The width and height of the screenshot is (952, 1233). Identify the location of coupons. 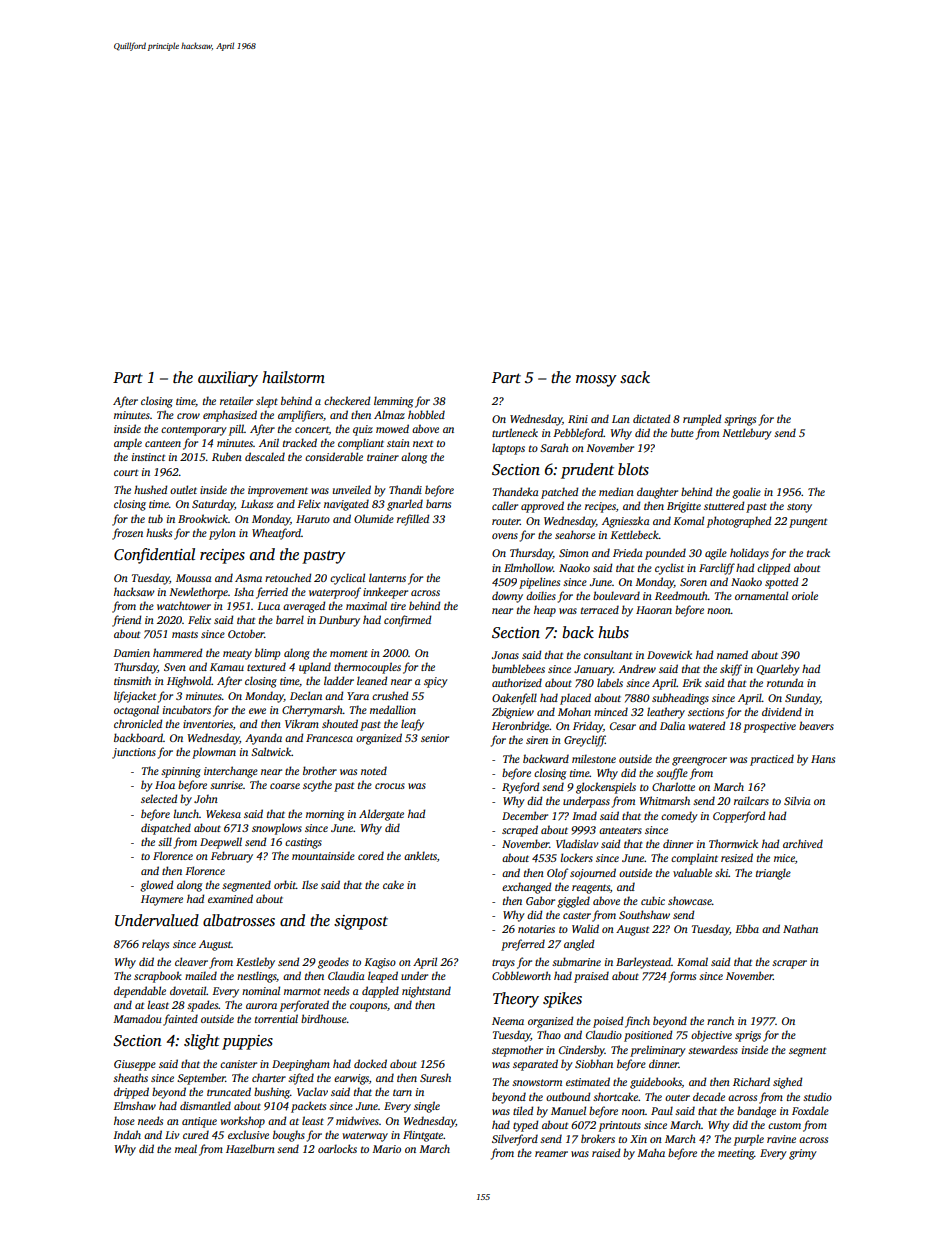
(368, 1007).
